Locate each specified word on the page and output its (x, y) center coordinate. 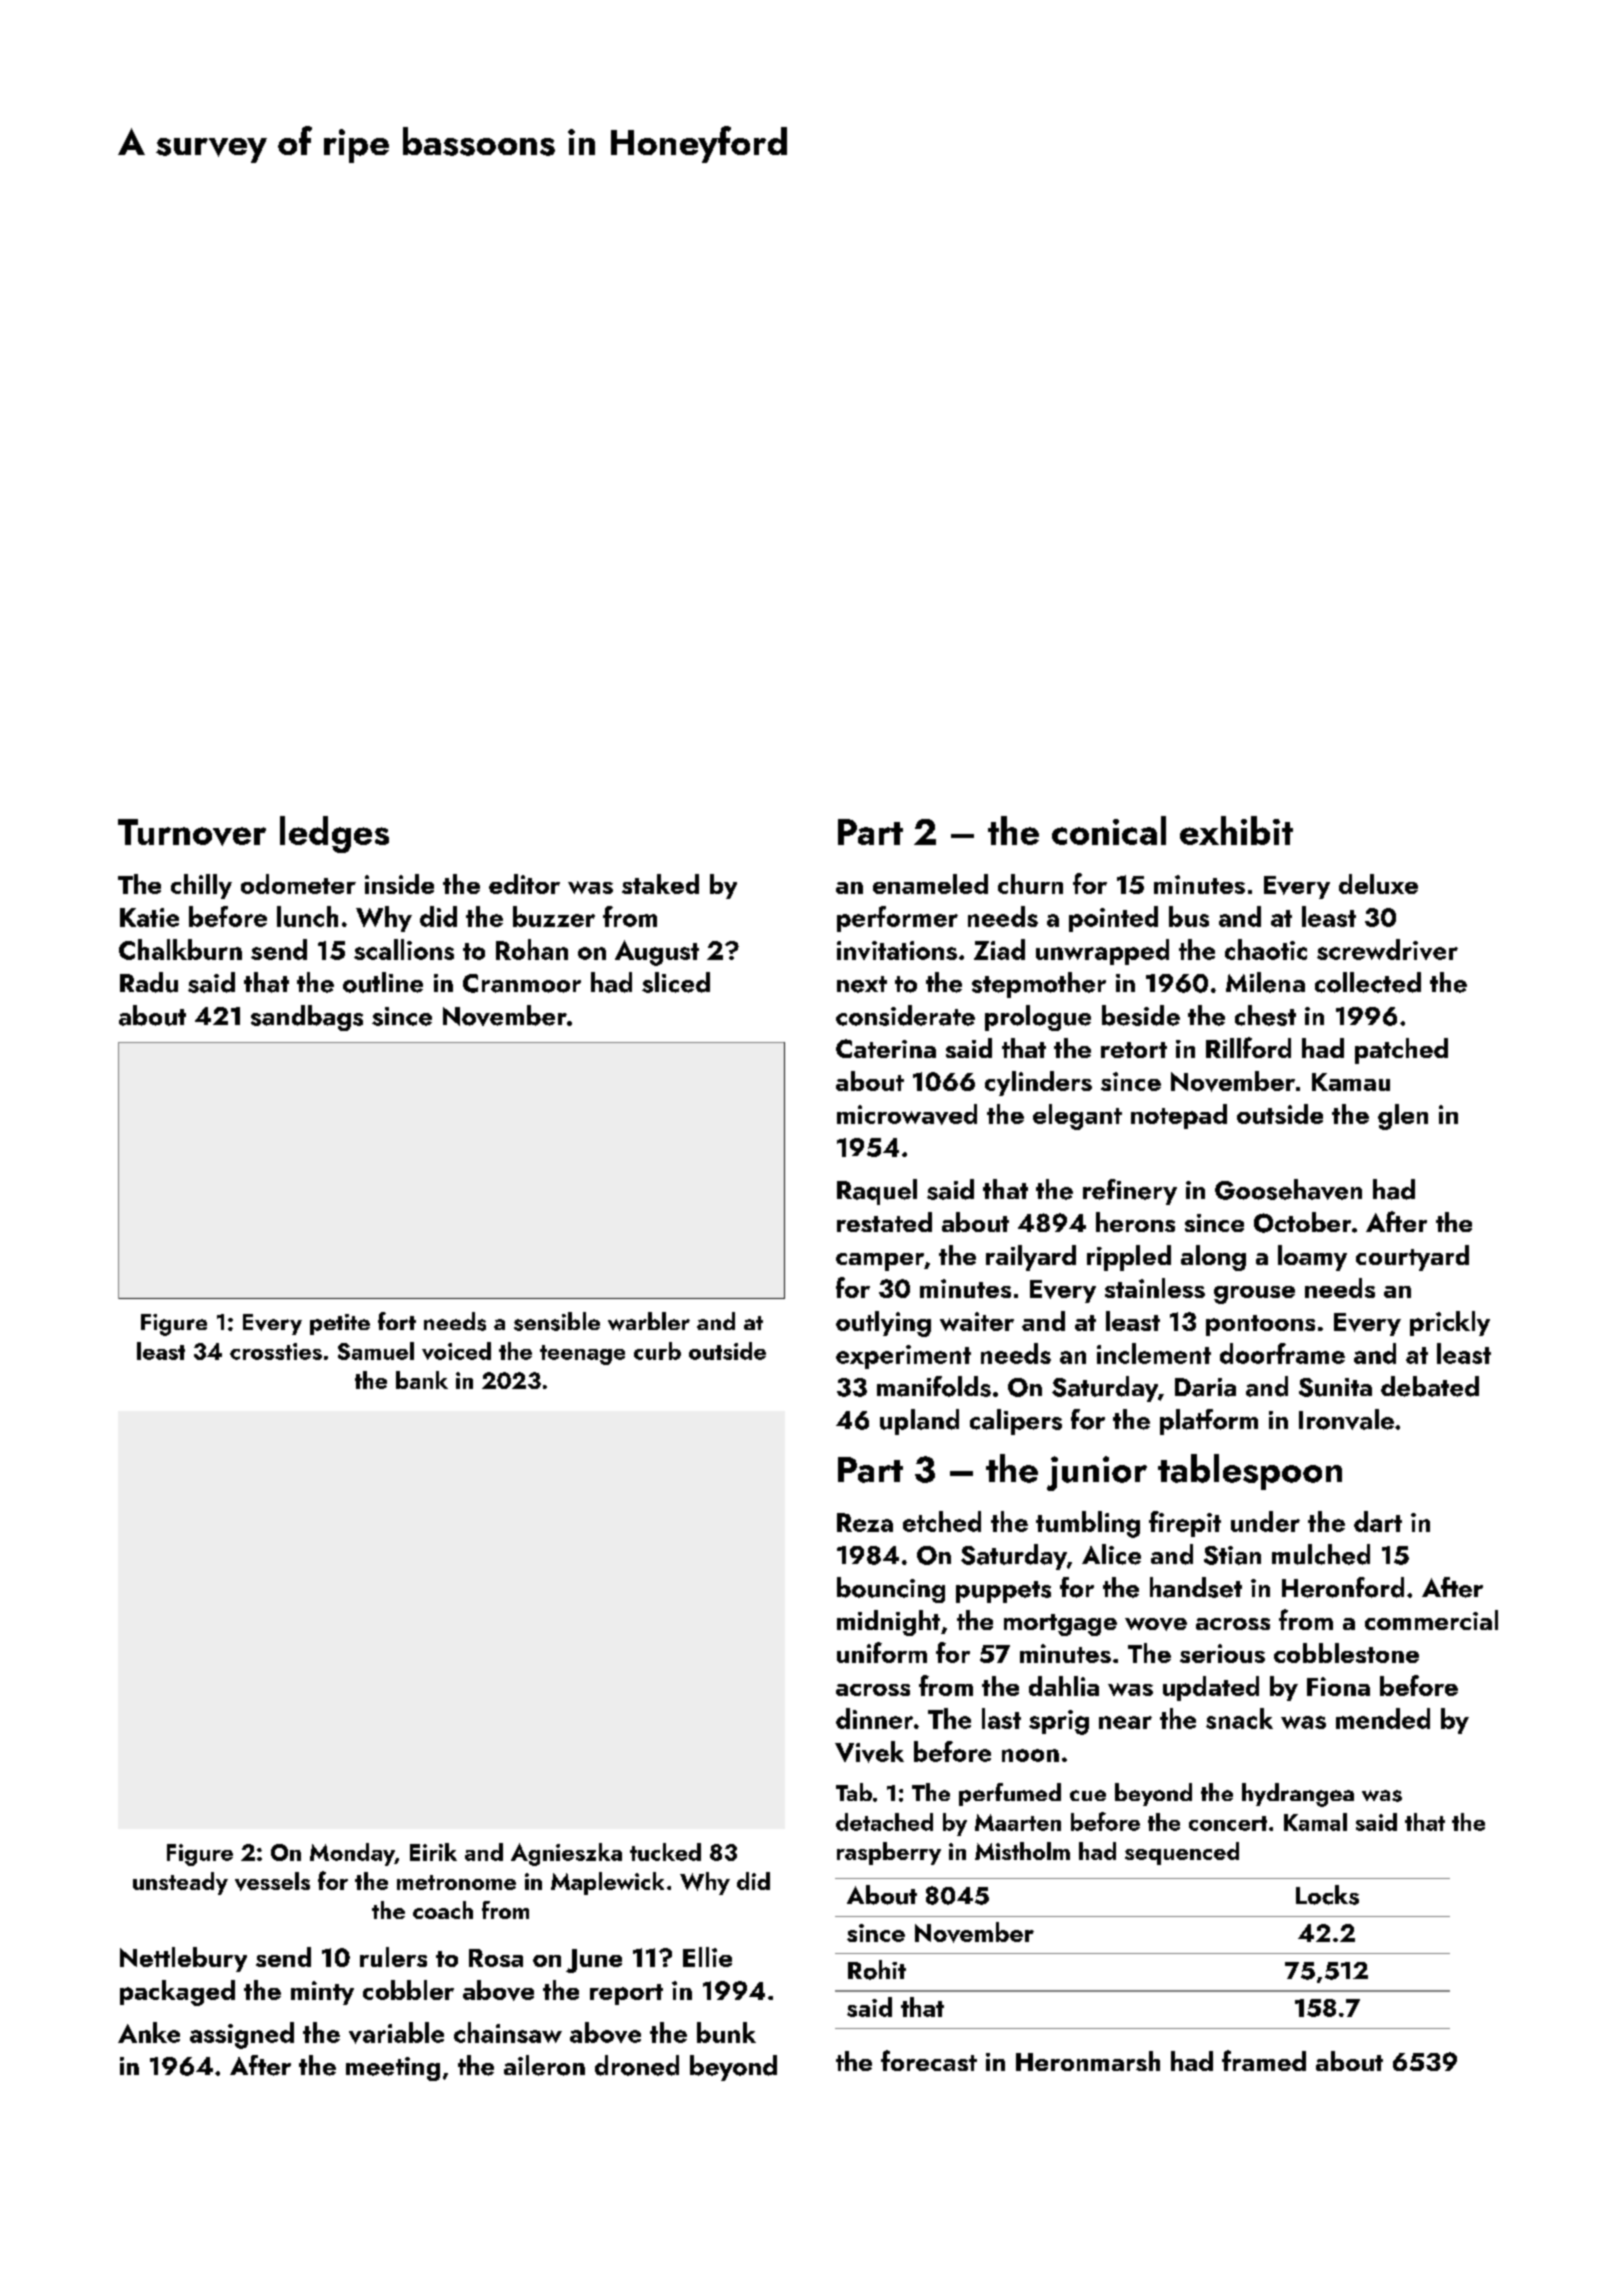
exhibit (1236, 830)
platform (1209, 1422)
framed (1264, 2060)
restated (884, 1222)
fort (397, 1321)
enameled (930, 884)
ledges (334, 834)
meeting (393, 2069)
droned (637, 2065)
